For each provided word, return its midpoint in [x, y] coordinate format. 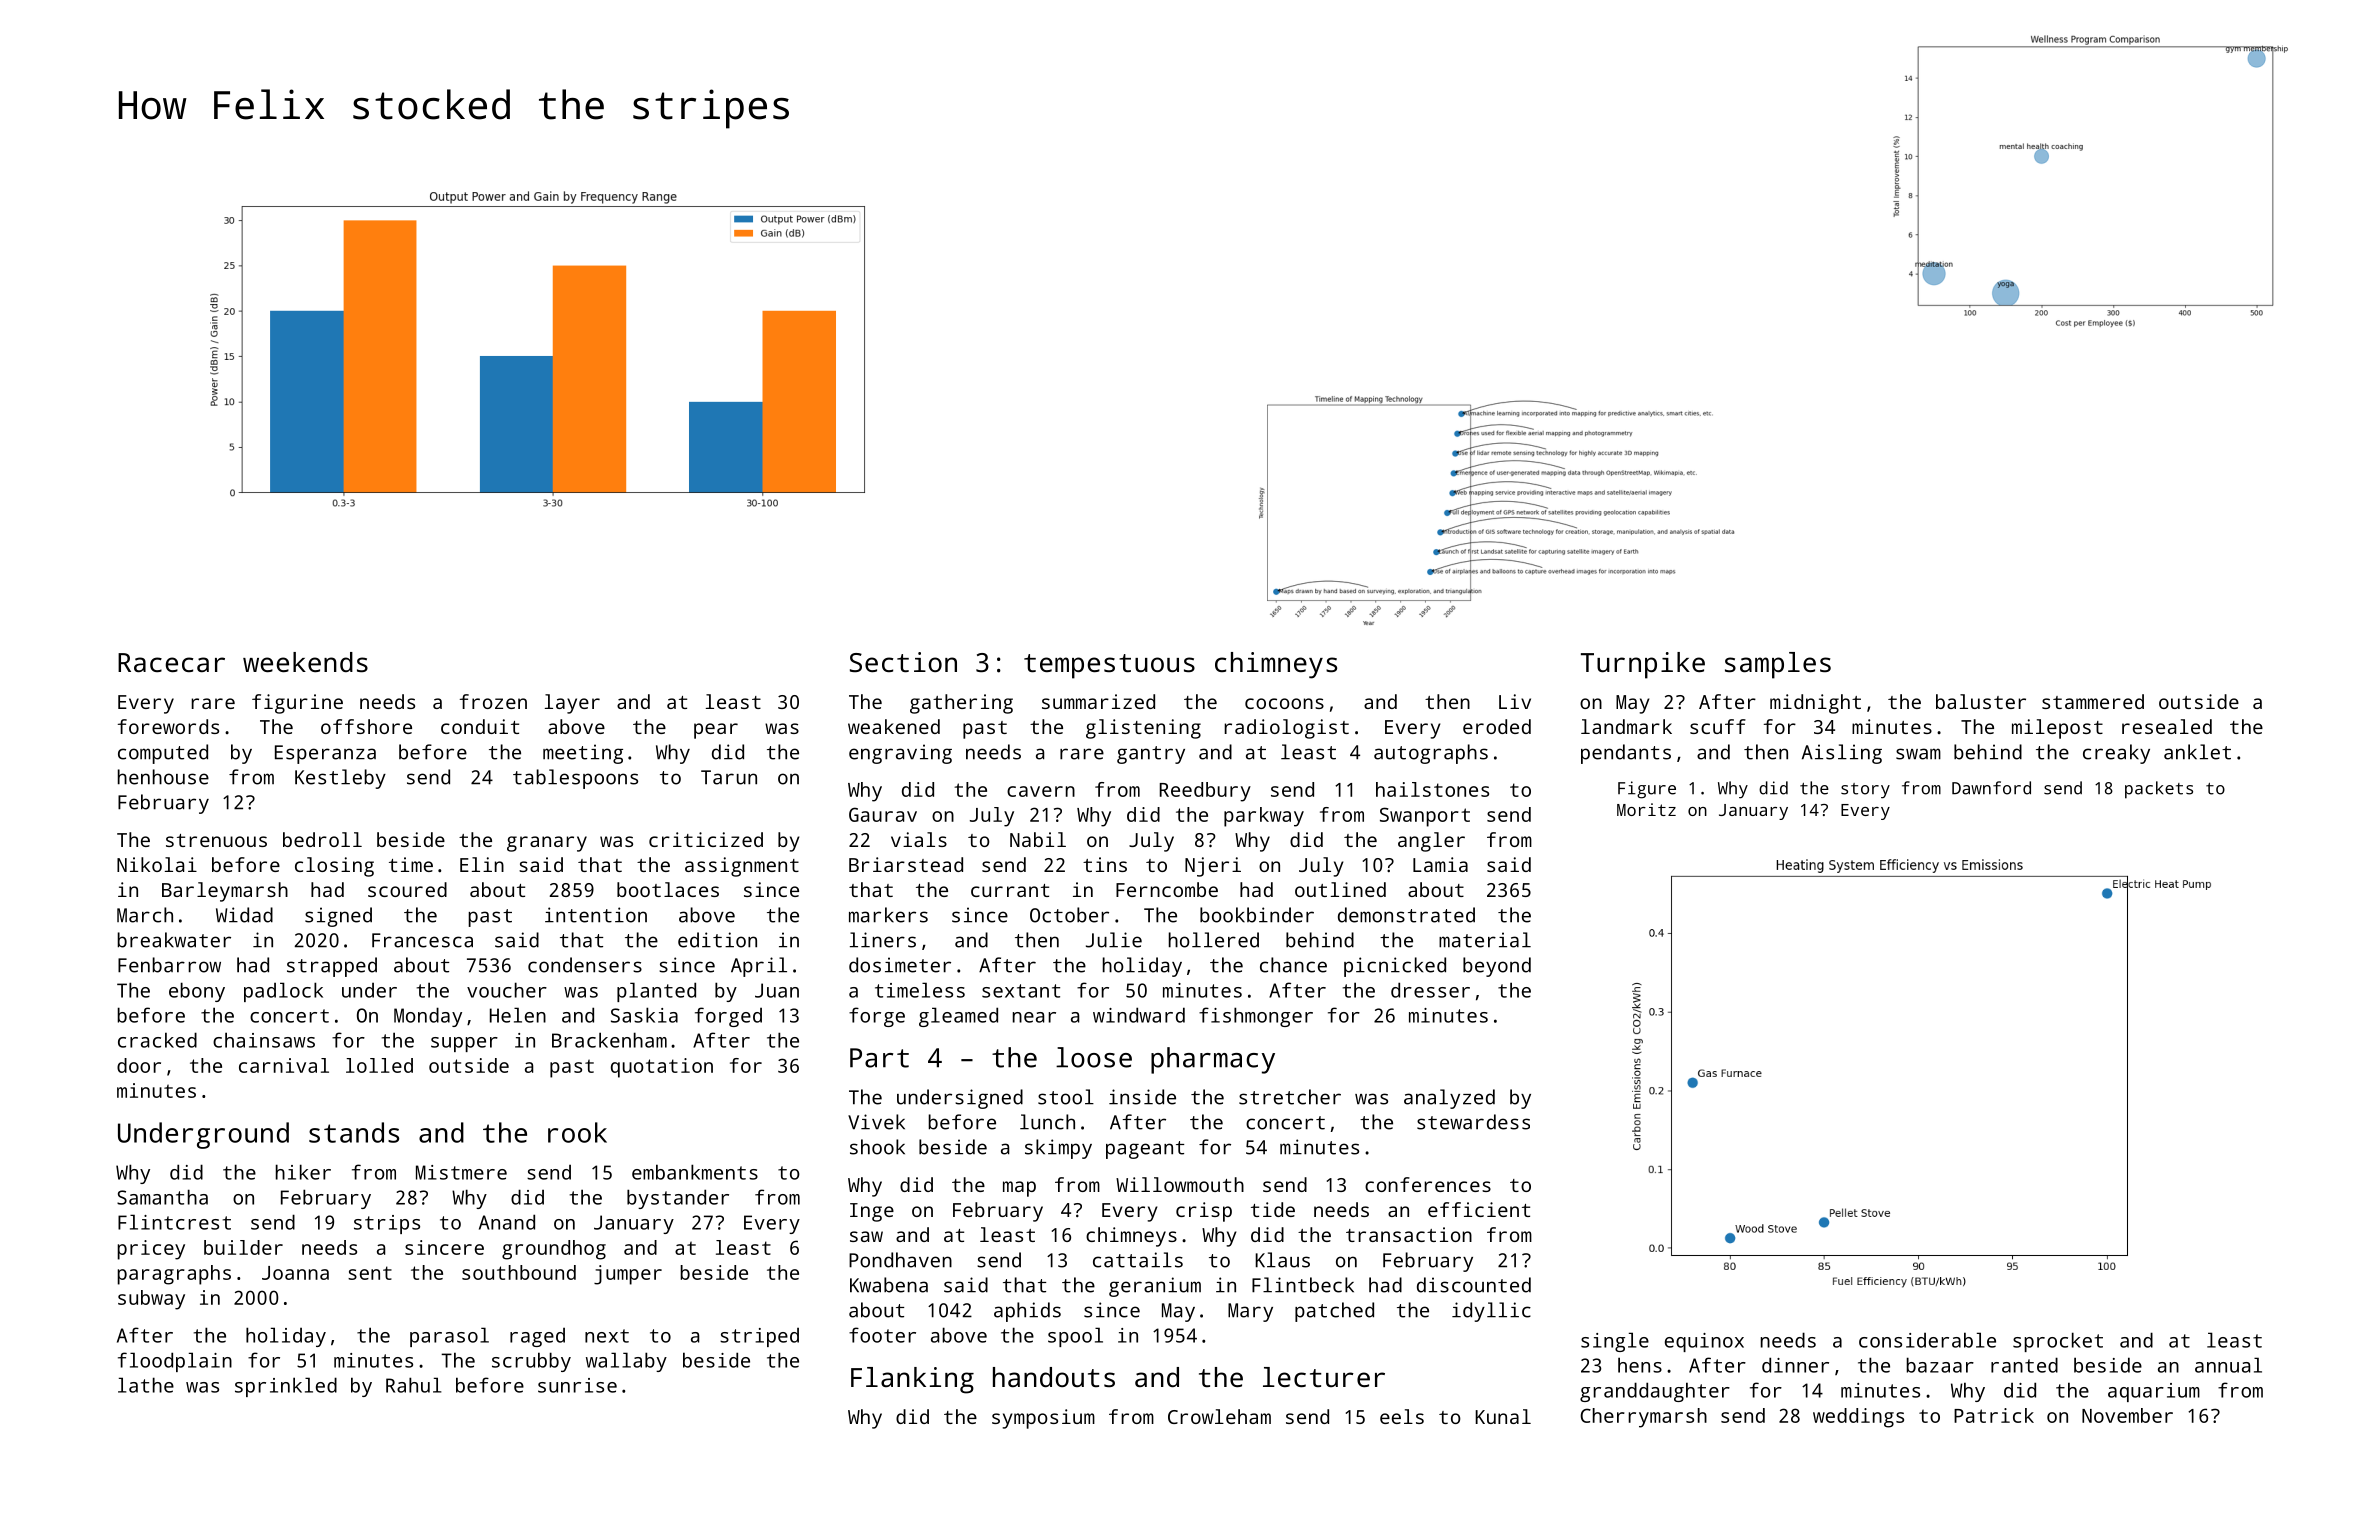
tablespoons [575, 779]
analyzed [1449, 1099]
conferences [1428, 1184]
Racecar [171, 662]
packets [2159, 790]
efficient [1479, 1209]
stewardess [1473, 1122]
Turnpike [1643, 665]
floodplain [175, 1362]
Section [903, 662]
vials [919, 839]
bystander [678, 1199]
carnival [284, 1065]
